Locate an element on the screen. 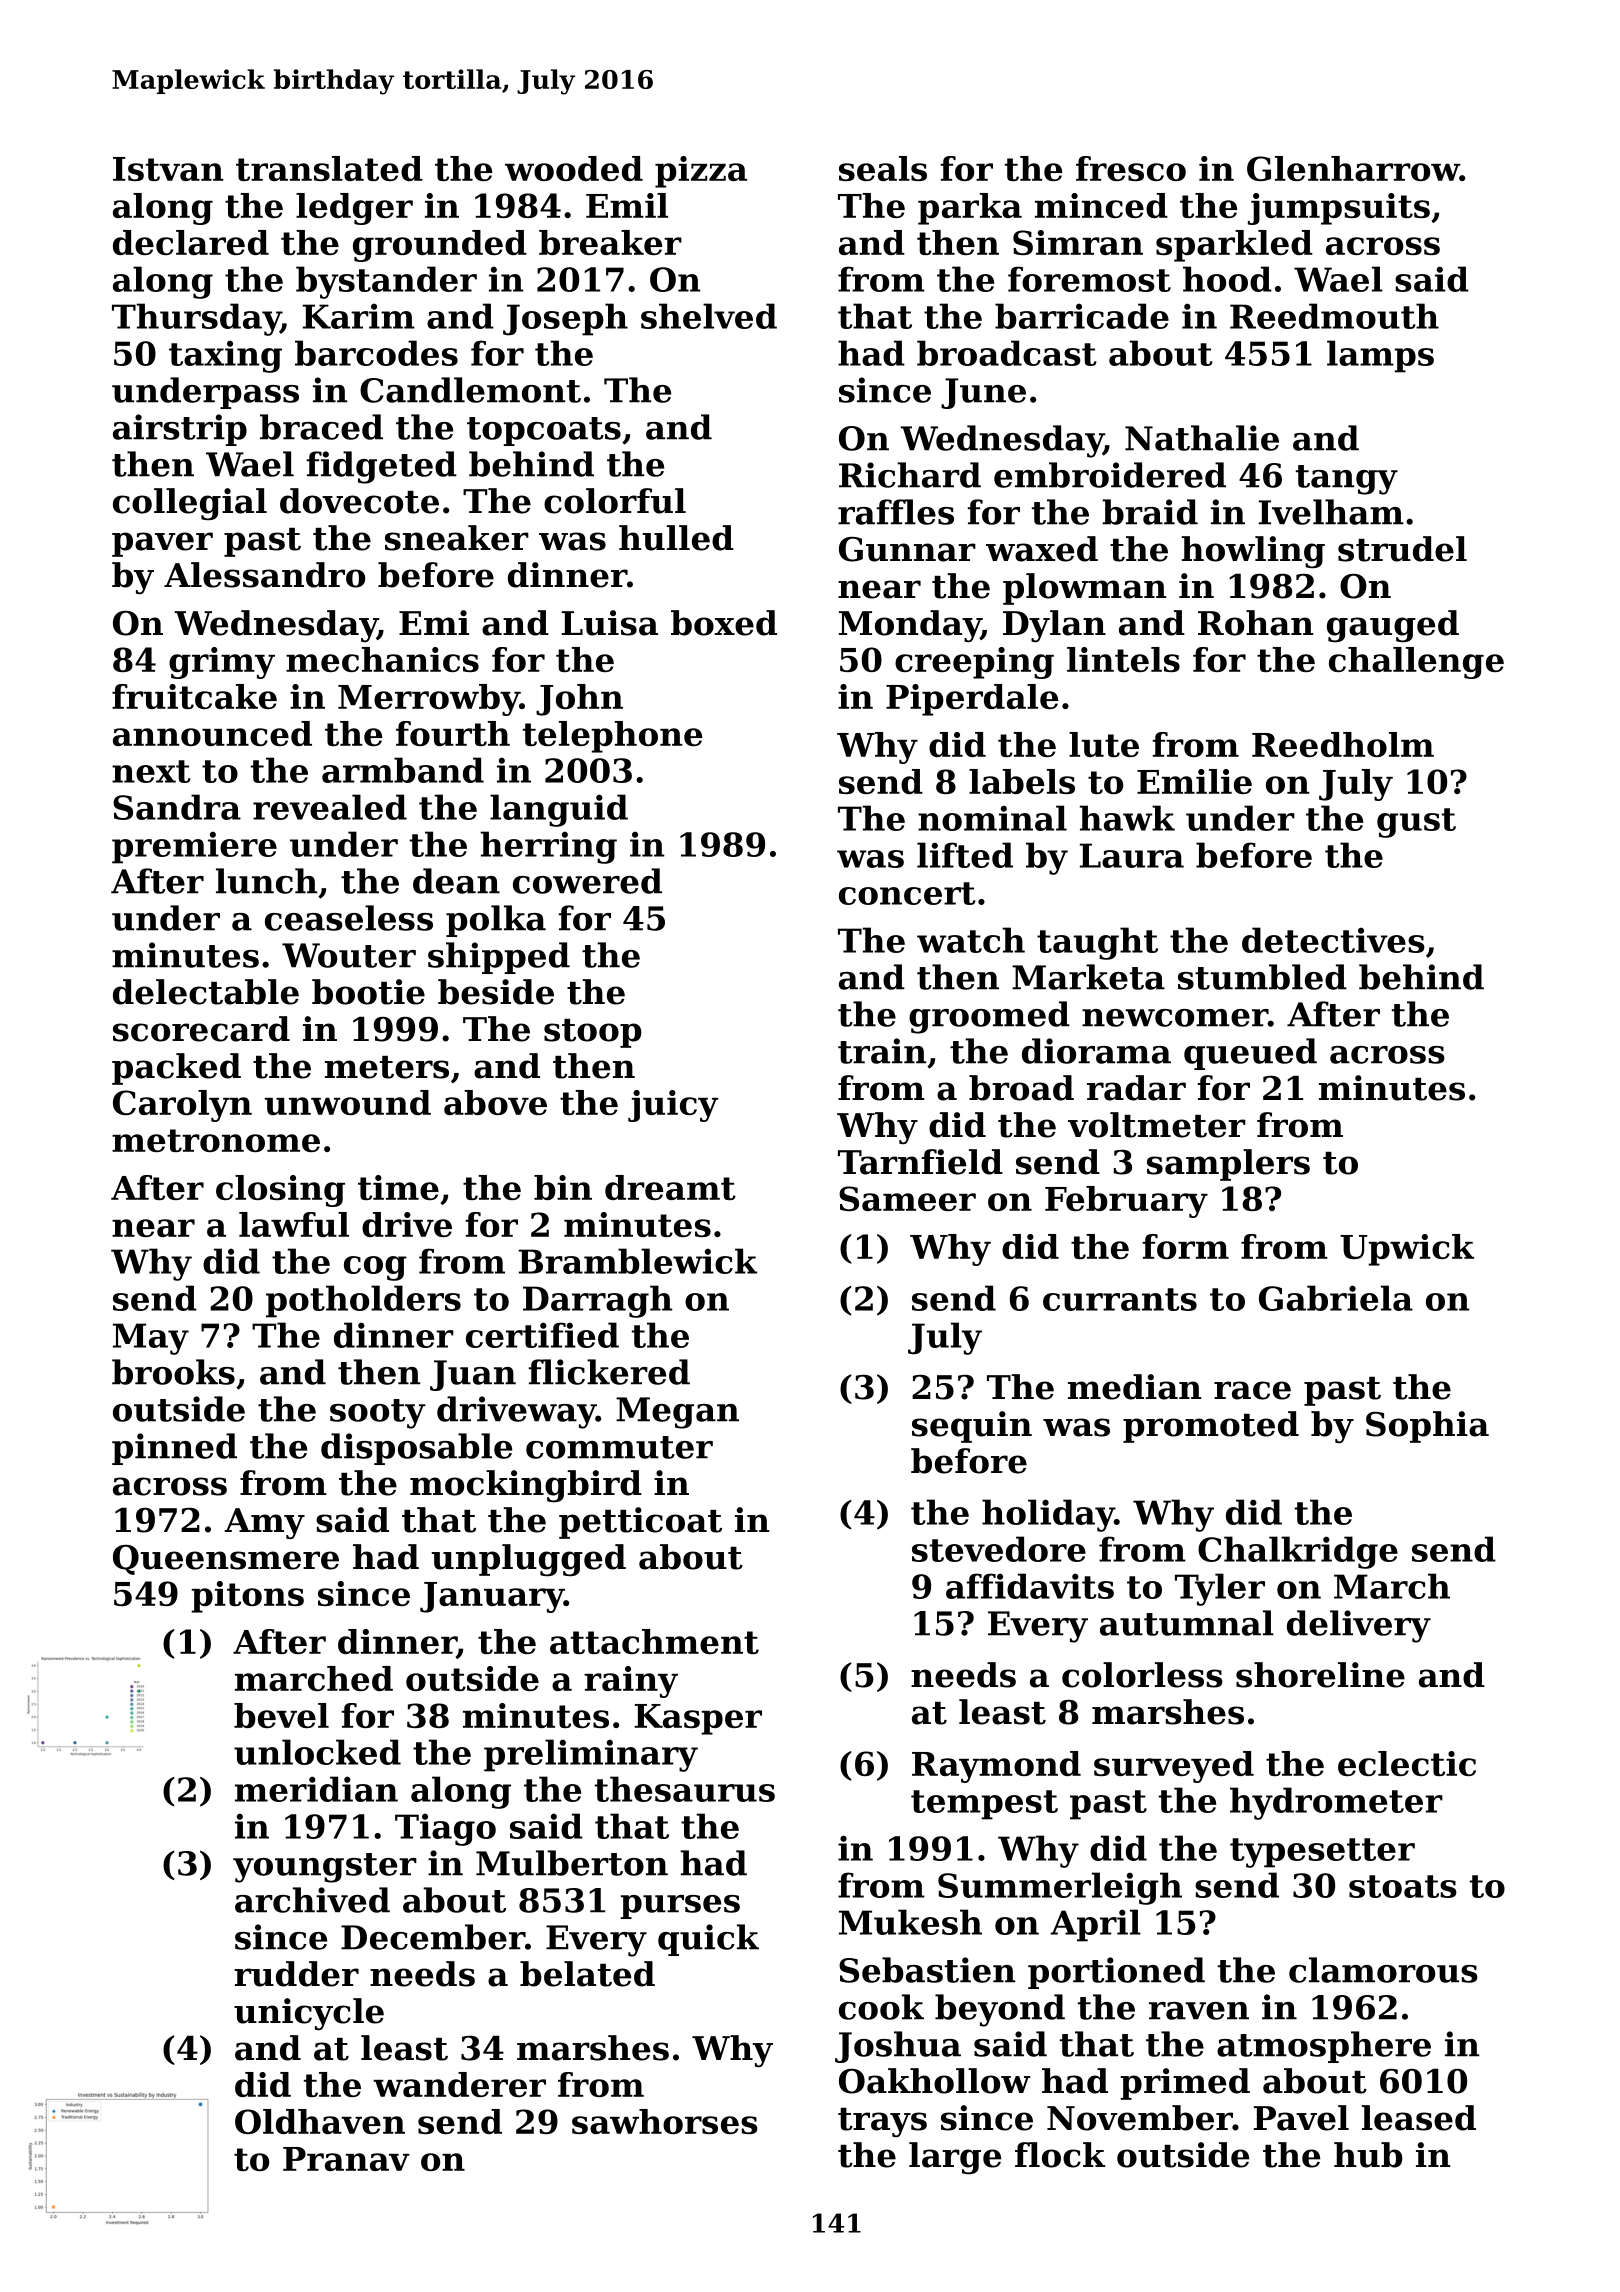  pizza is located at coordinates (701, 172).
